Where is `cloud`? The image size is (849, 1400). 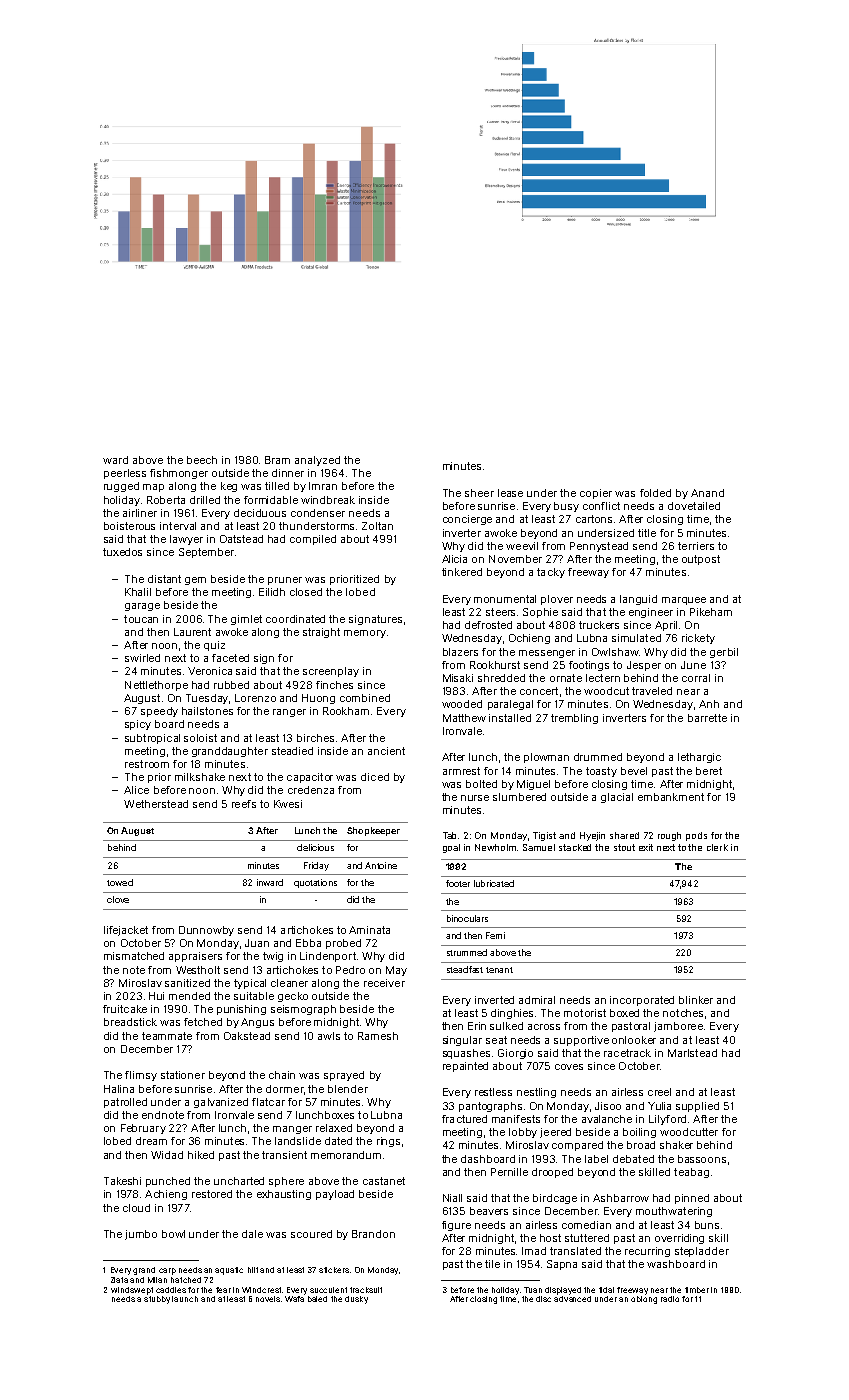
cloud is located at coordinates (136, 1208).
